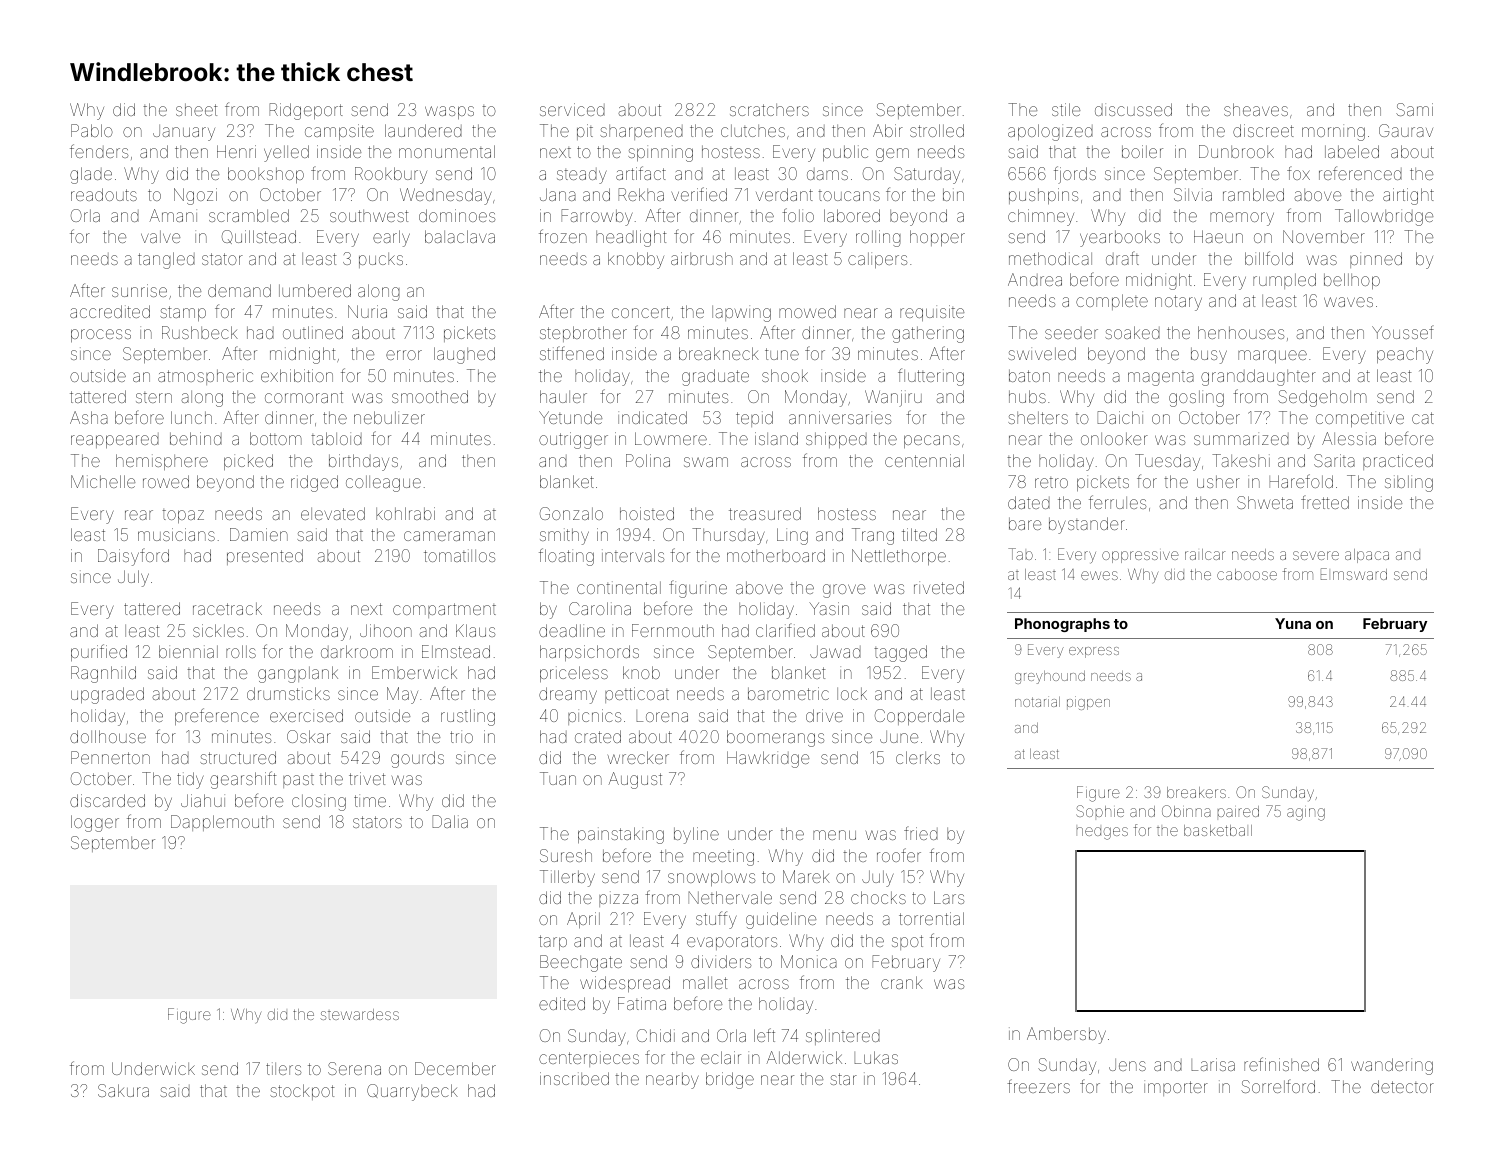 This screenshot has width=1504, height=1162. What do you see at coordinates (359, 1014) in the screenshot?
I see `stewardess` at bounding box center [359, 1014].
